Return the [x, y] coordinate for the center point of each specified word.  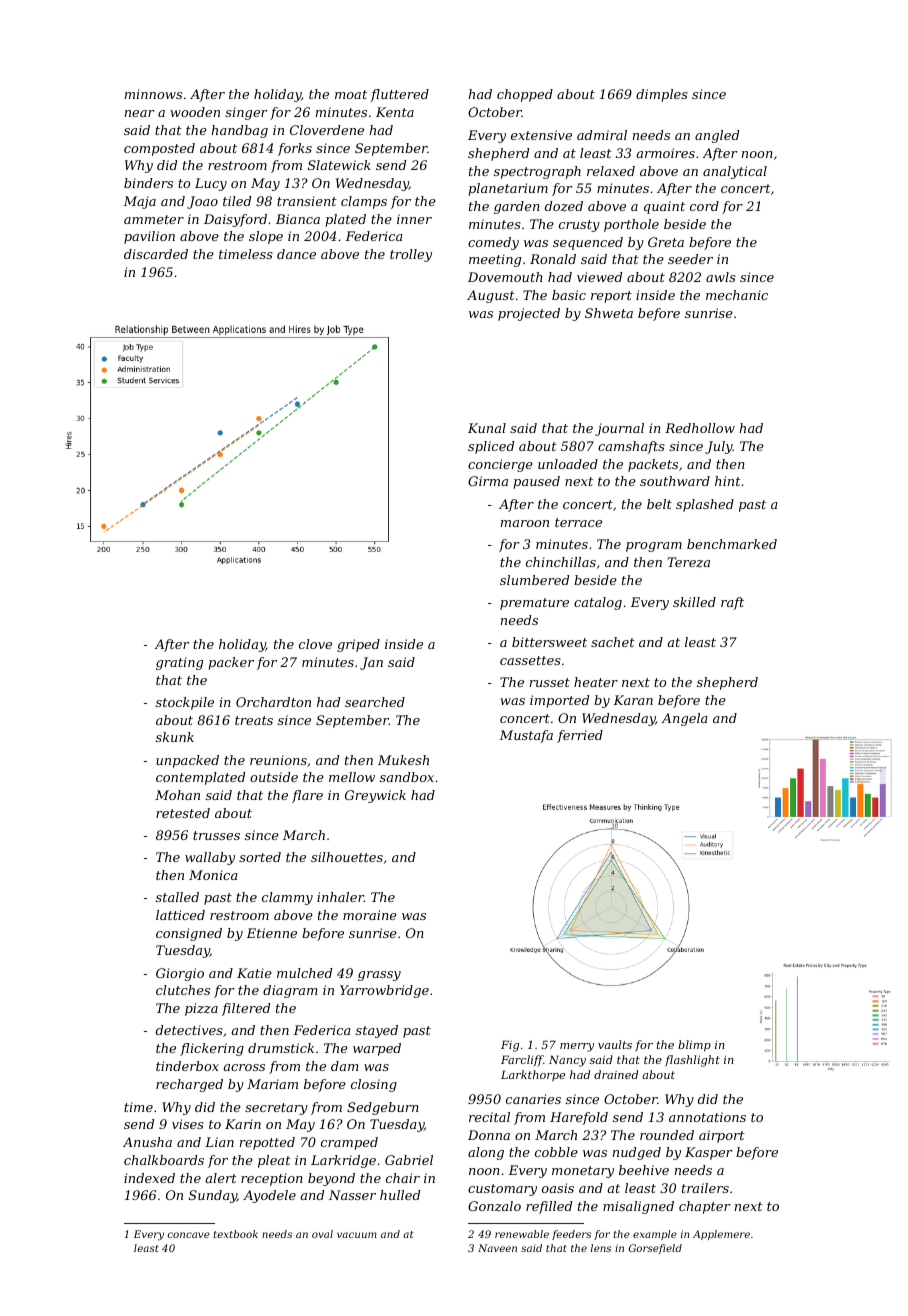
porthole [631, 225]
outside [274, 777]
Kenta [395, 112]
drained [616, 1074]
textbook [235, 1234]
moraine [370, 915]
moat [351, 94]
